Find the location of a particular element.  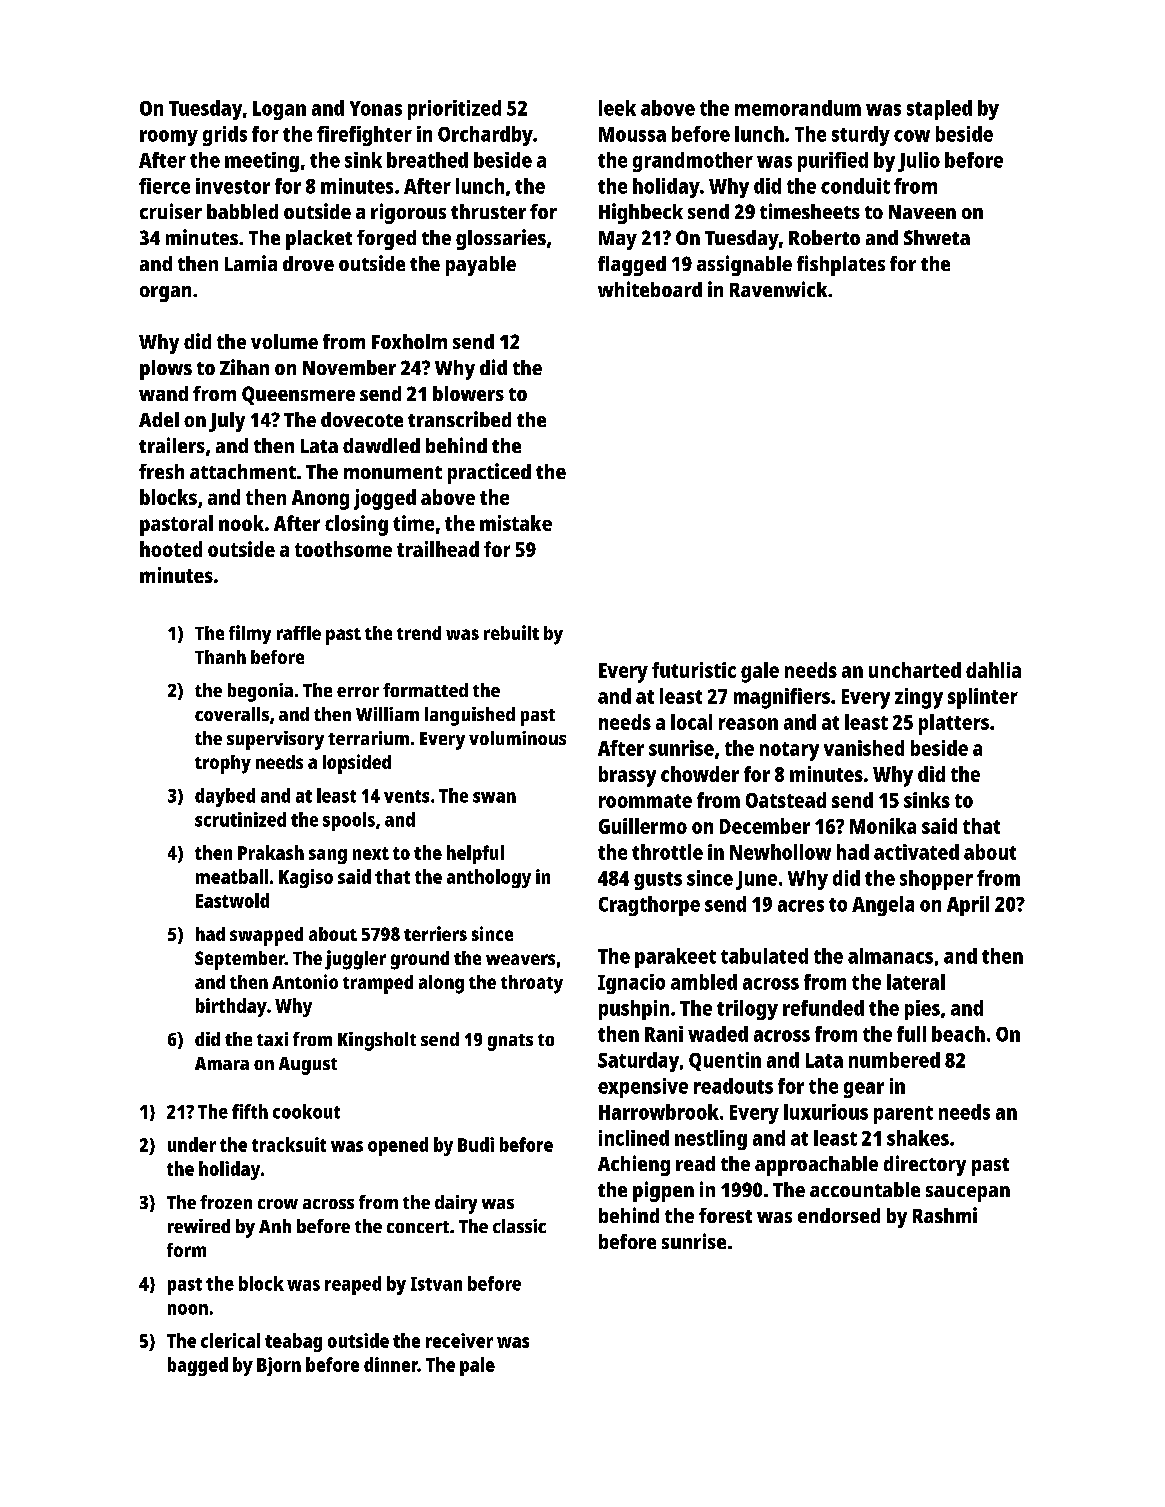

gusts is located at coordinates (658, 881).
